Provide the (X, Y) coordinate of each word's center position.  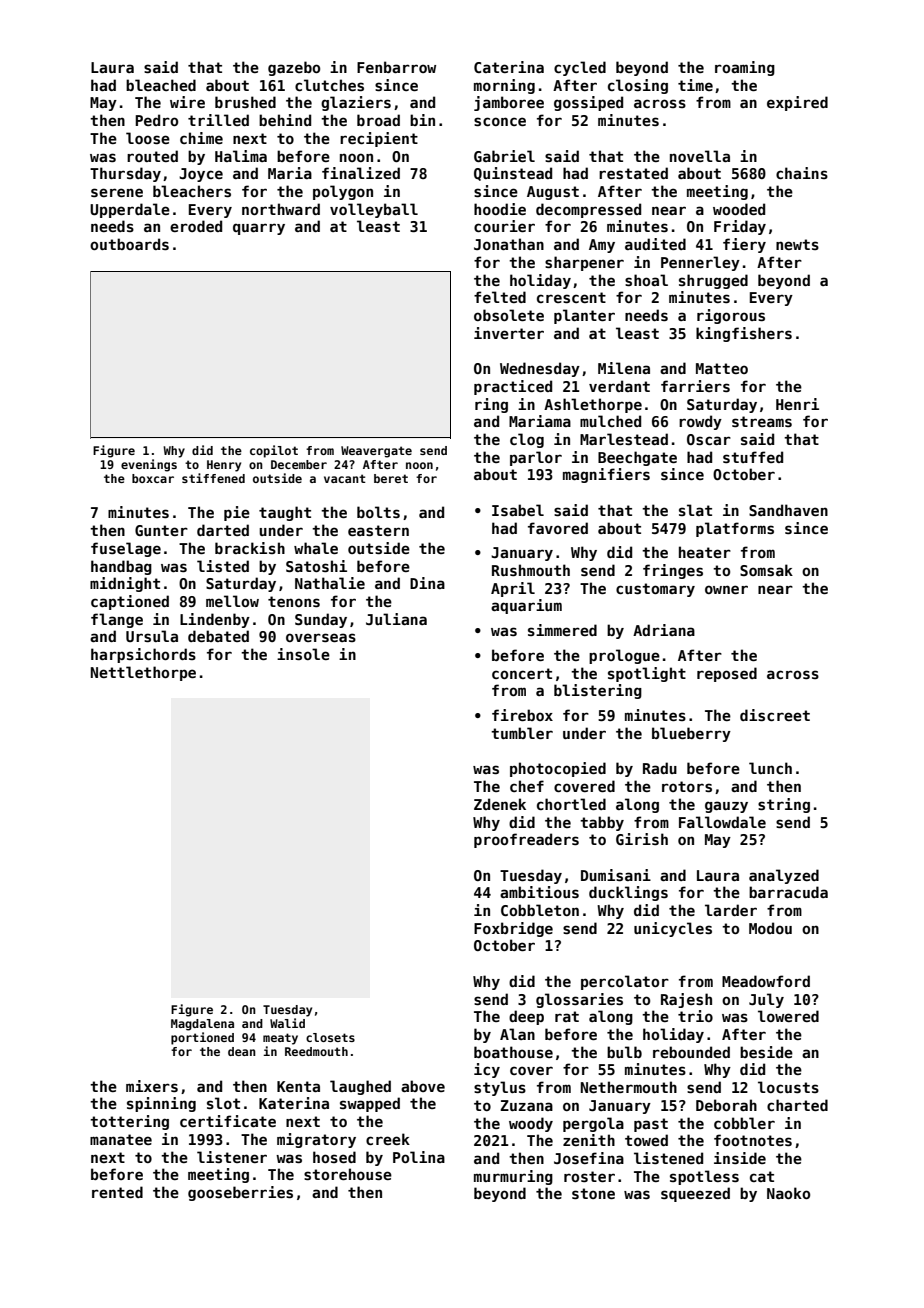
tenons (294, 601)
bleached (161, 85)
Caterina (509, 67)
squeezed (695, 1194)
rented (117, 1192)
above (423, 1086)
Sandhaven (788, 510)
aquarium (526, 606)
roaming (745, 68)
